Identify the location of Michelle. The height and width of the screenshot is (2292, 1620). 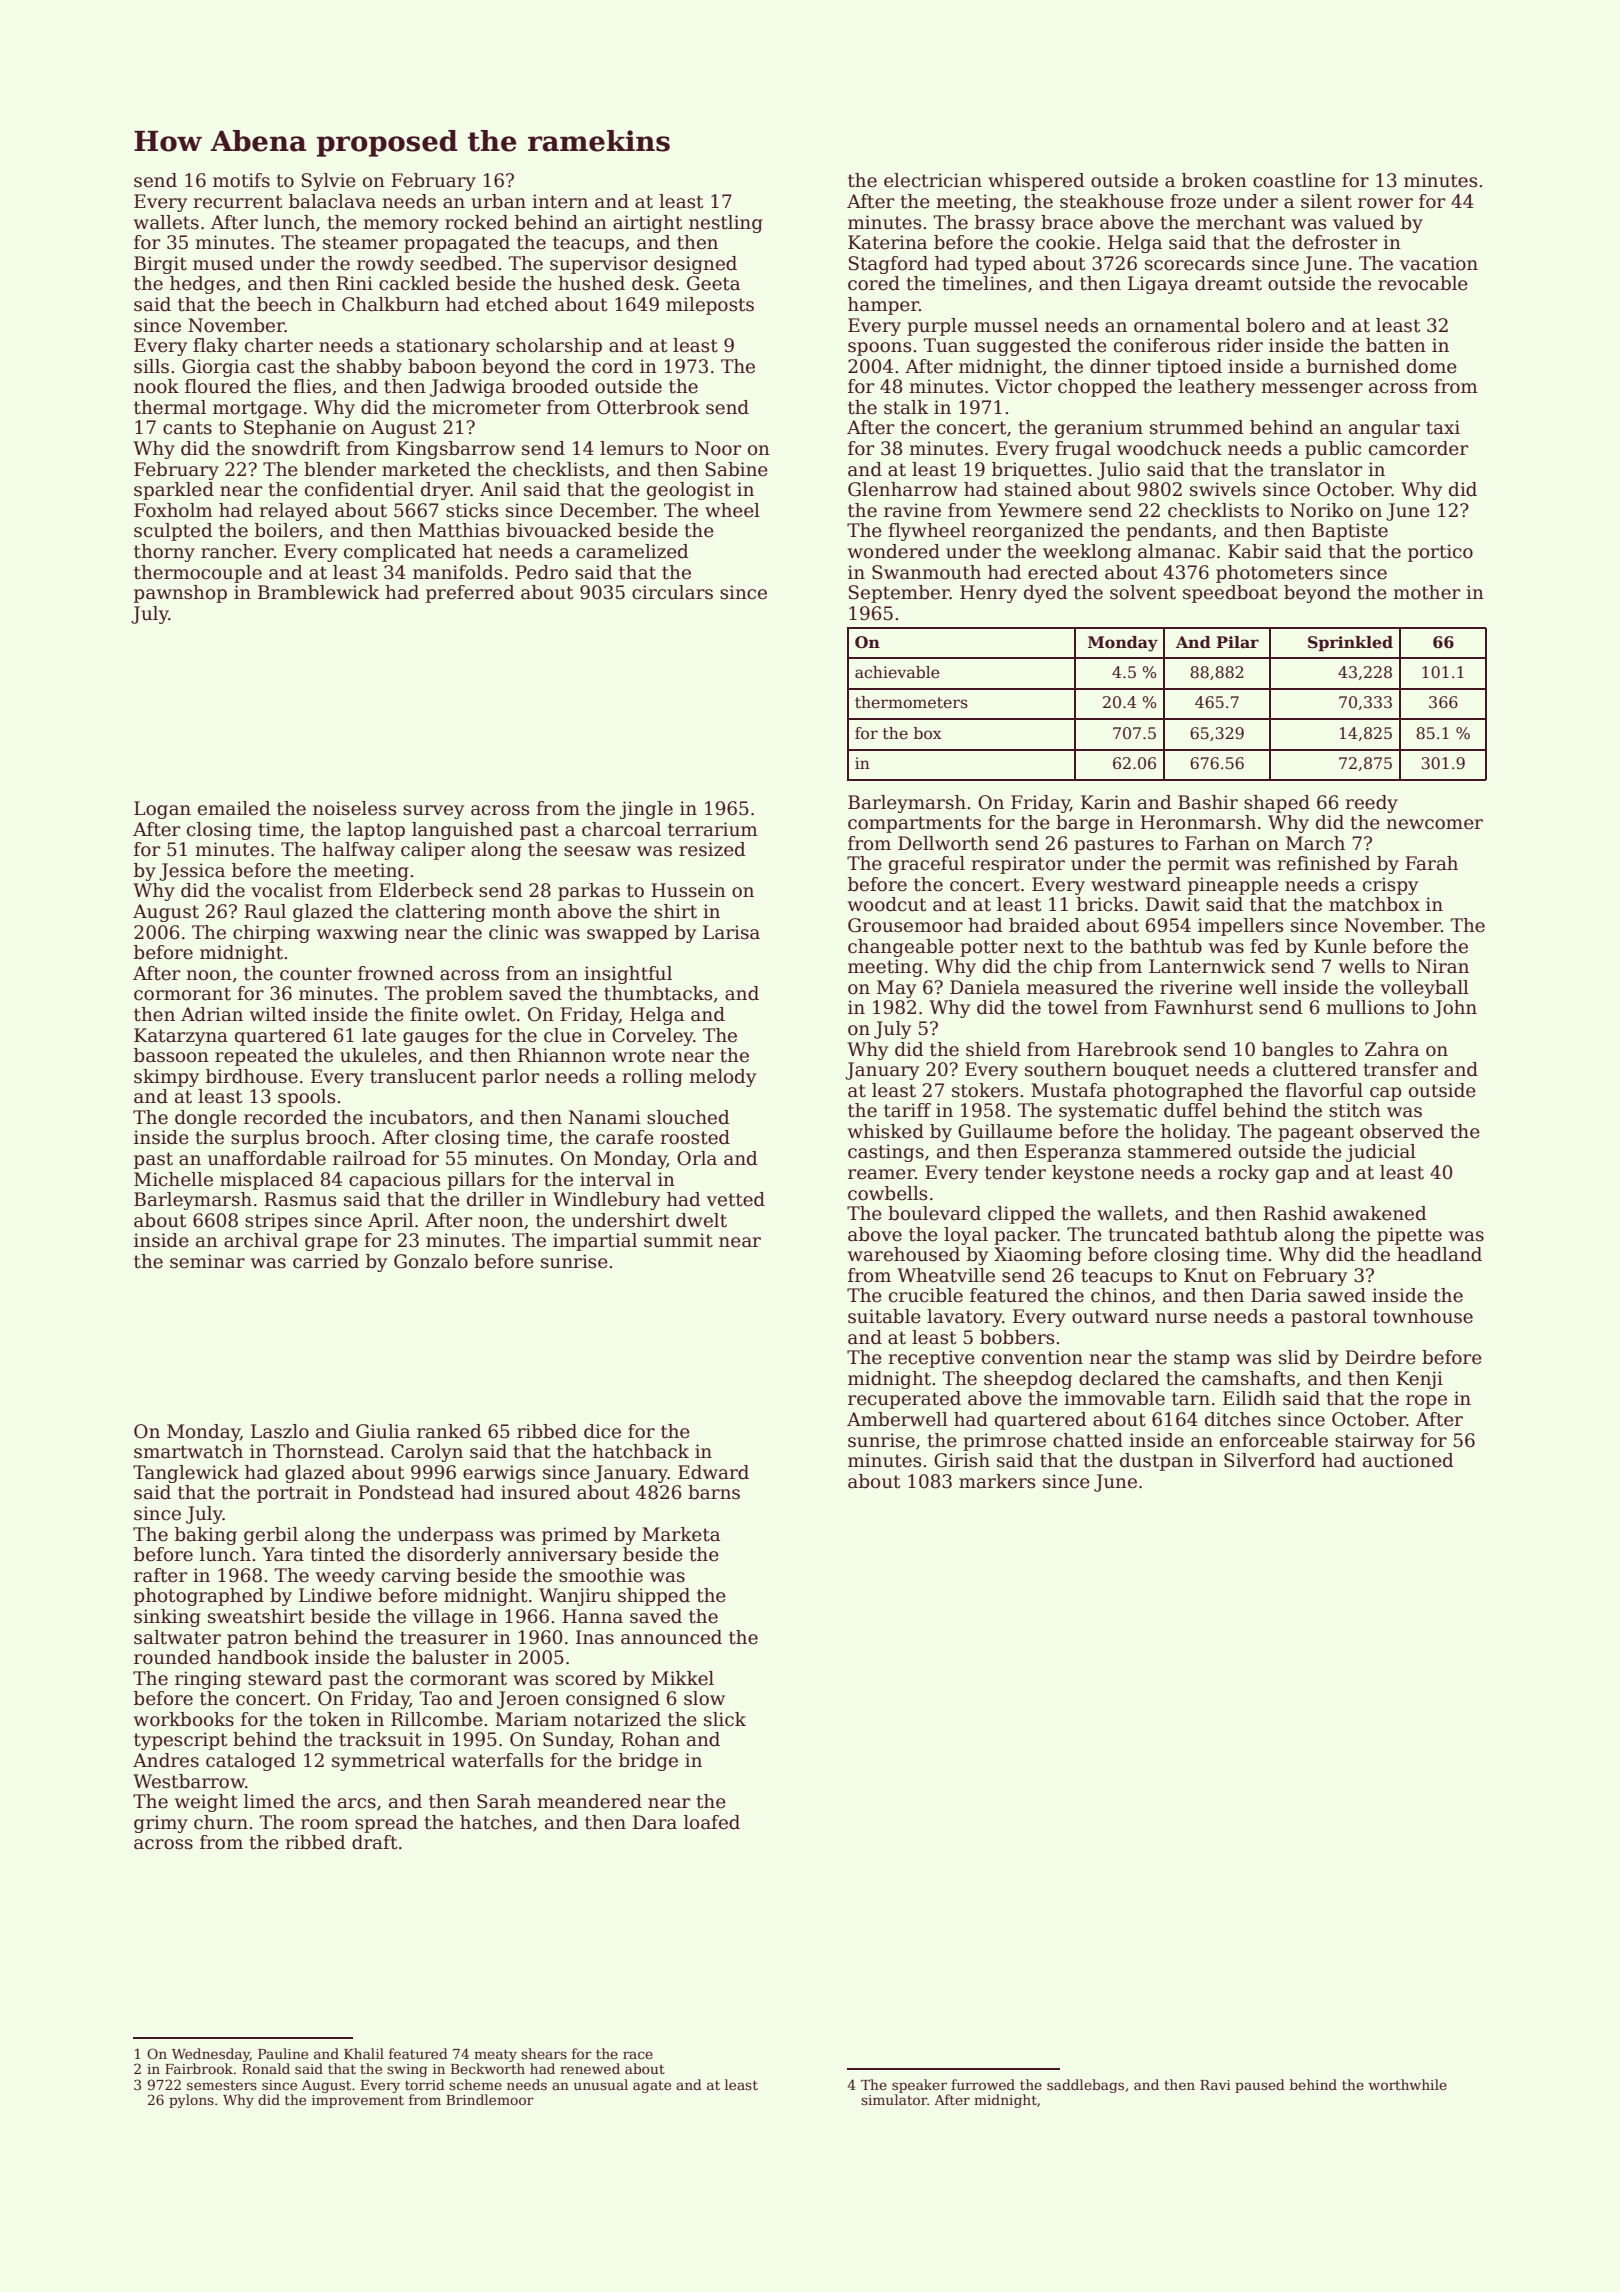
(173, 1179).
